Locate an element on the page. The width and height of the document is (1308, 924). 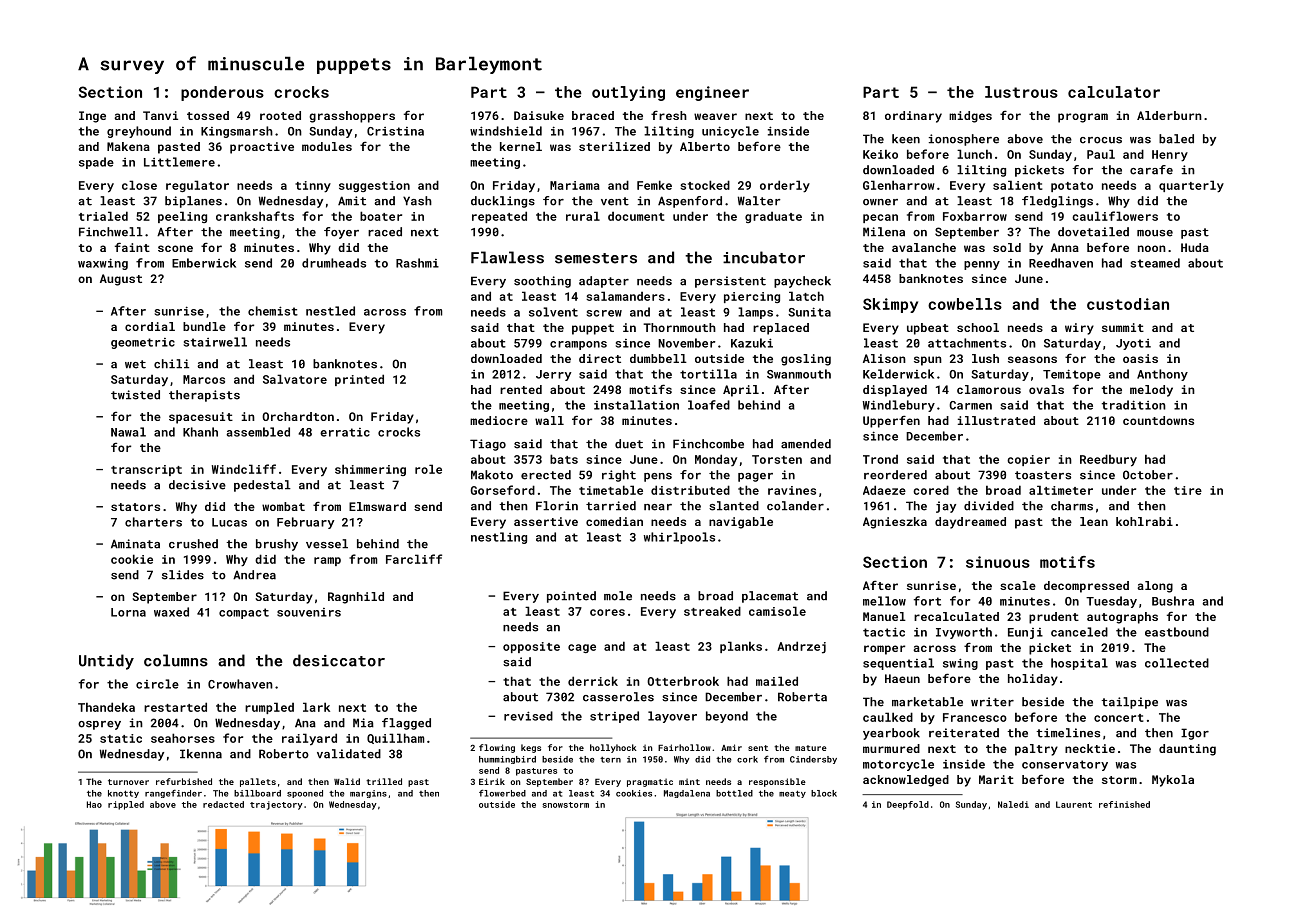
responsible is located at coordinates (777, 782).
